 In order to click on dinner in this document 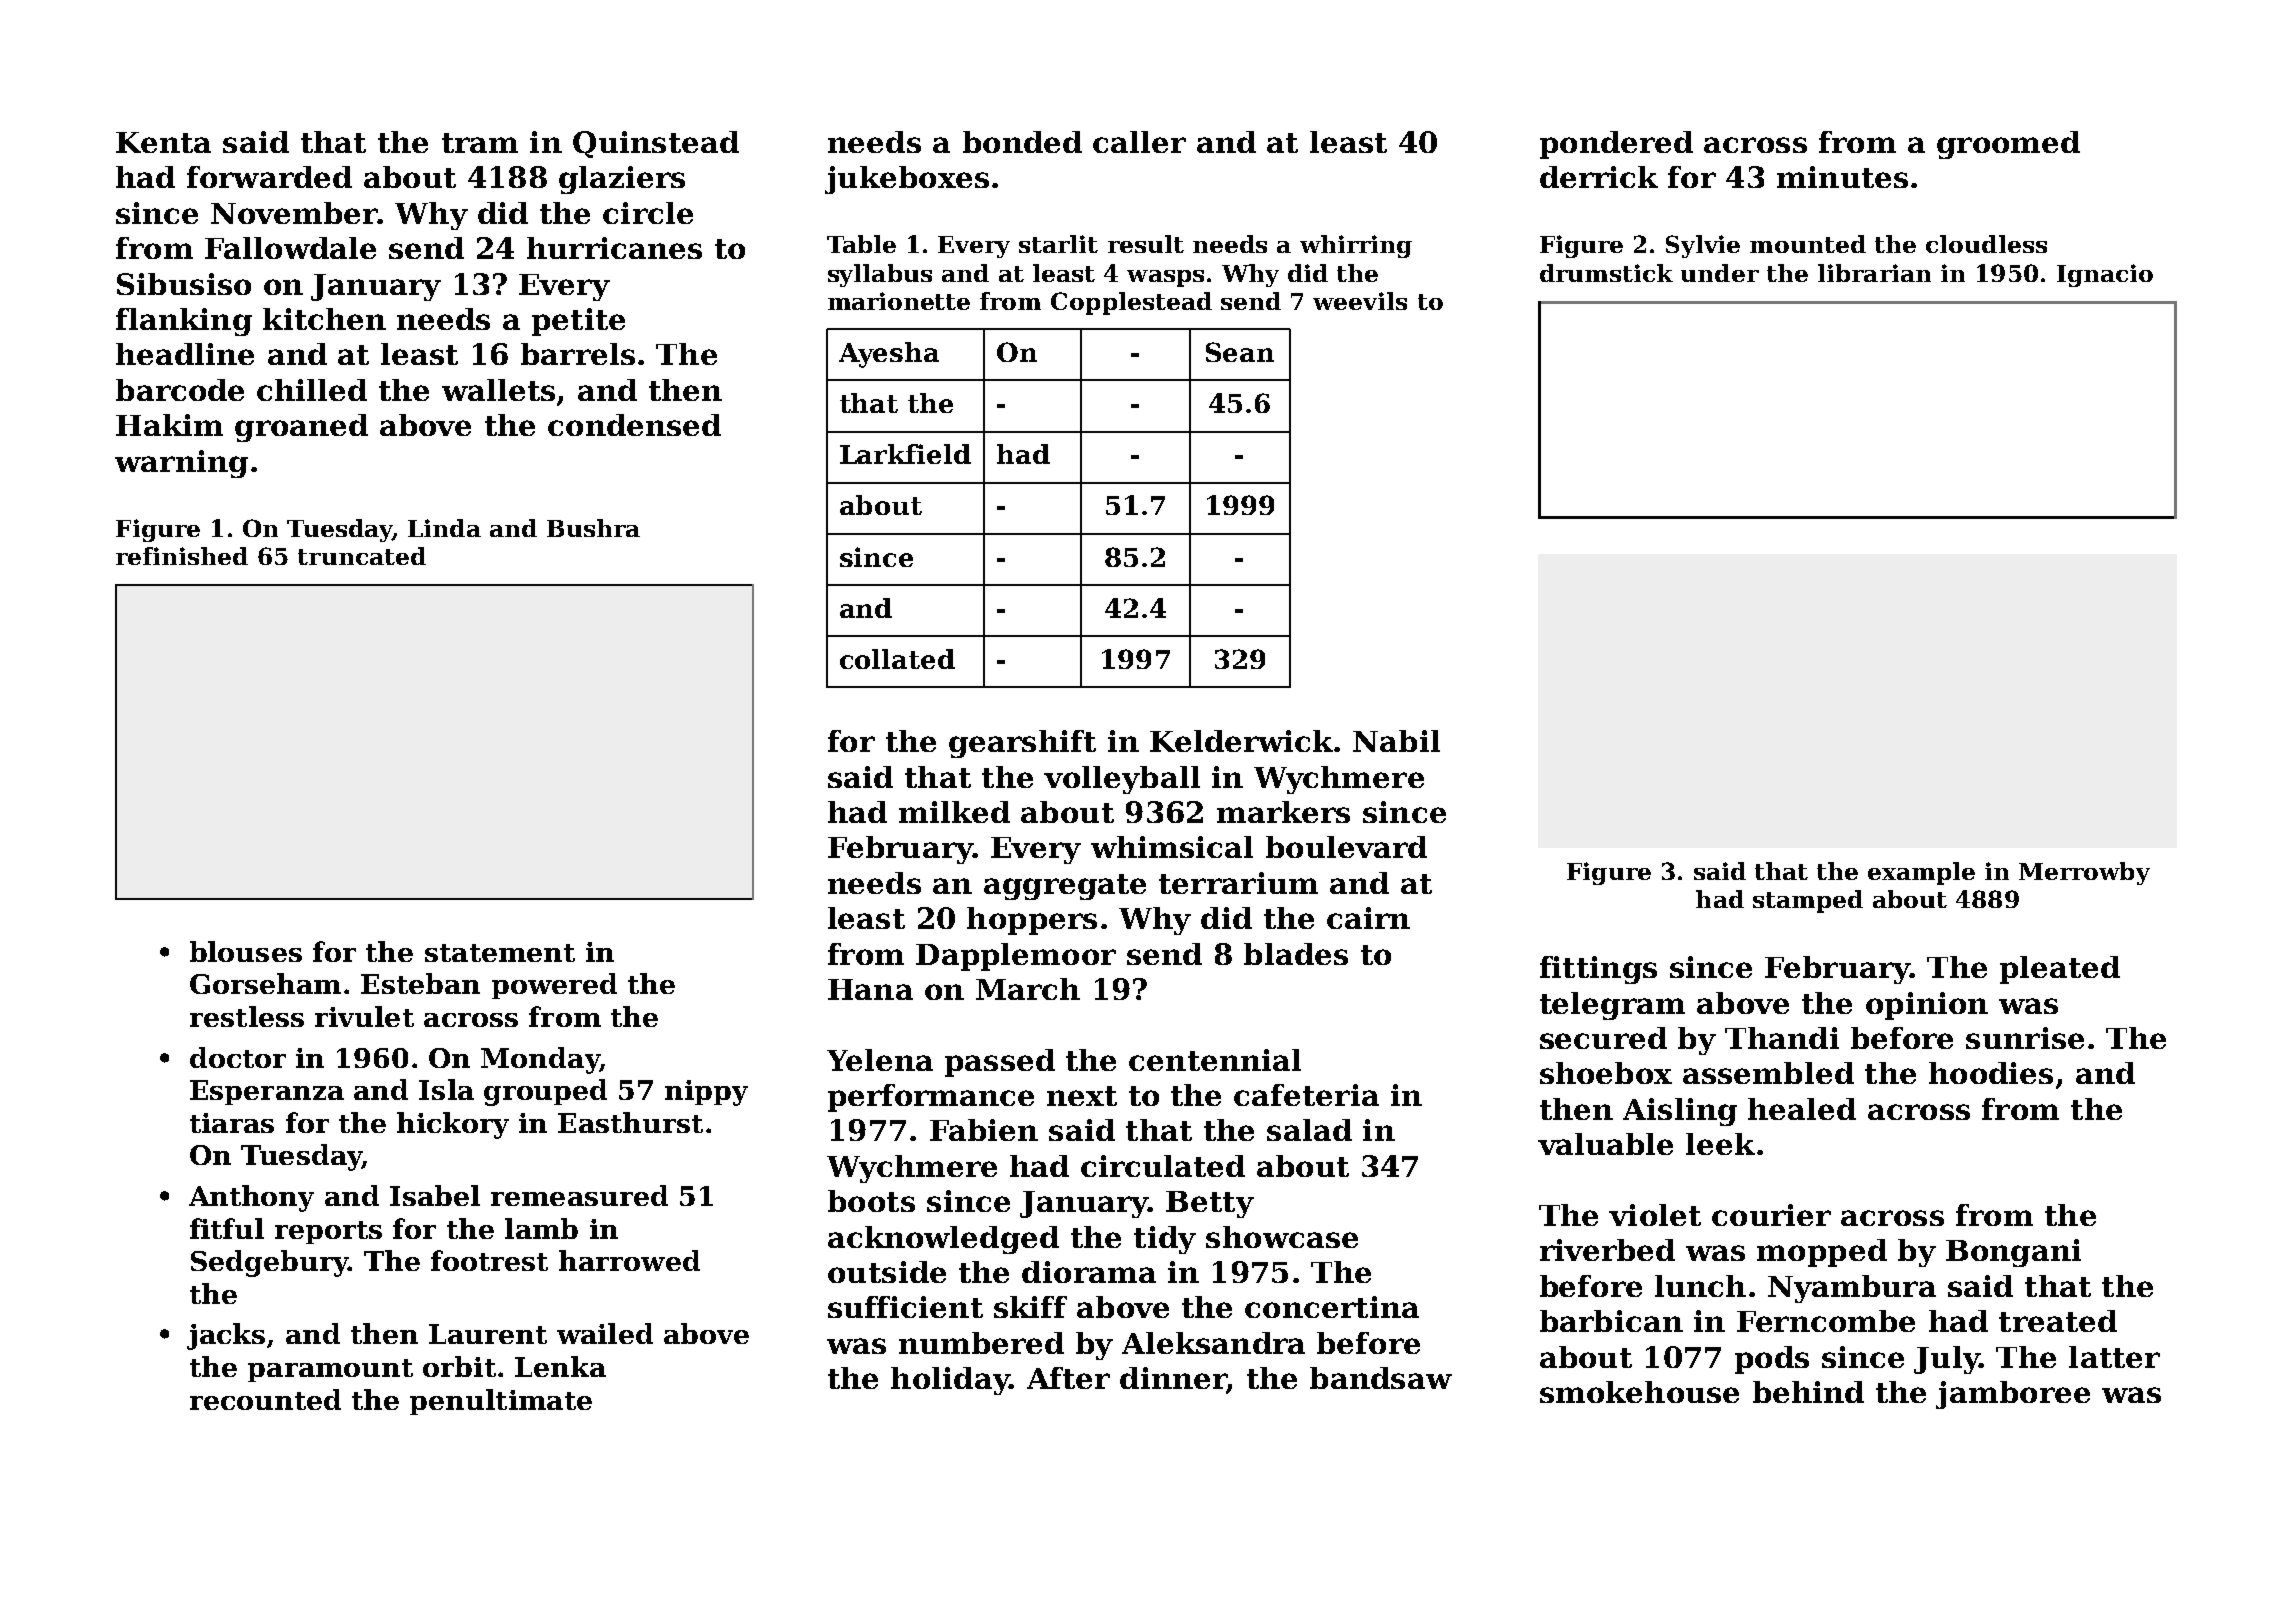, I will do `click(1173, 1379)`.
